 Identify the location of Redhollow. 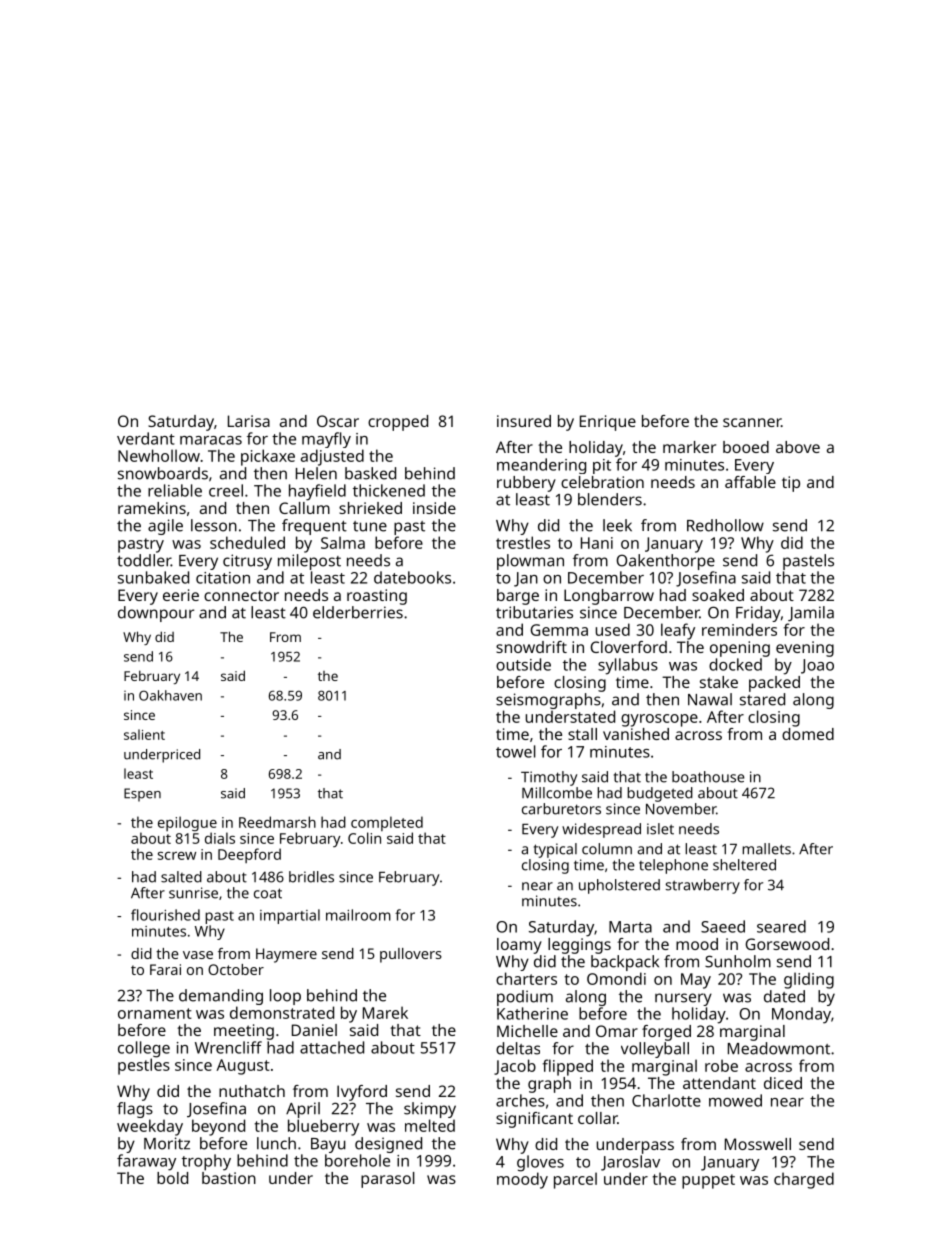
(725, 525).
